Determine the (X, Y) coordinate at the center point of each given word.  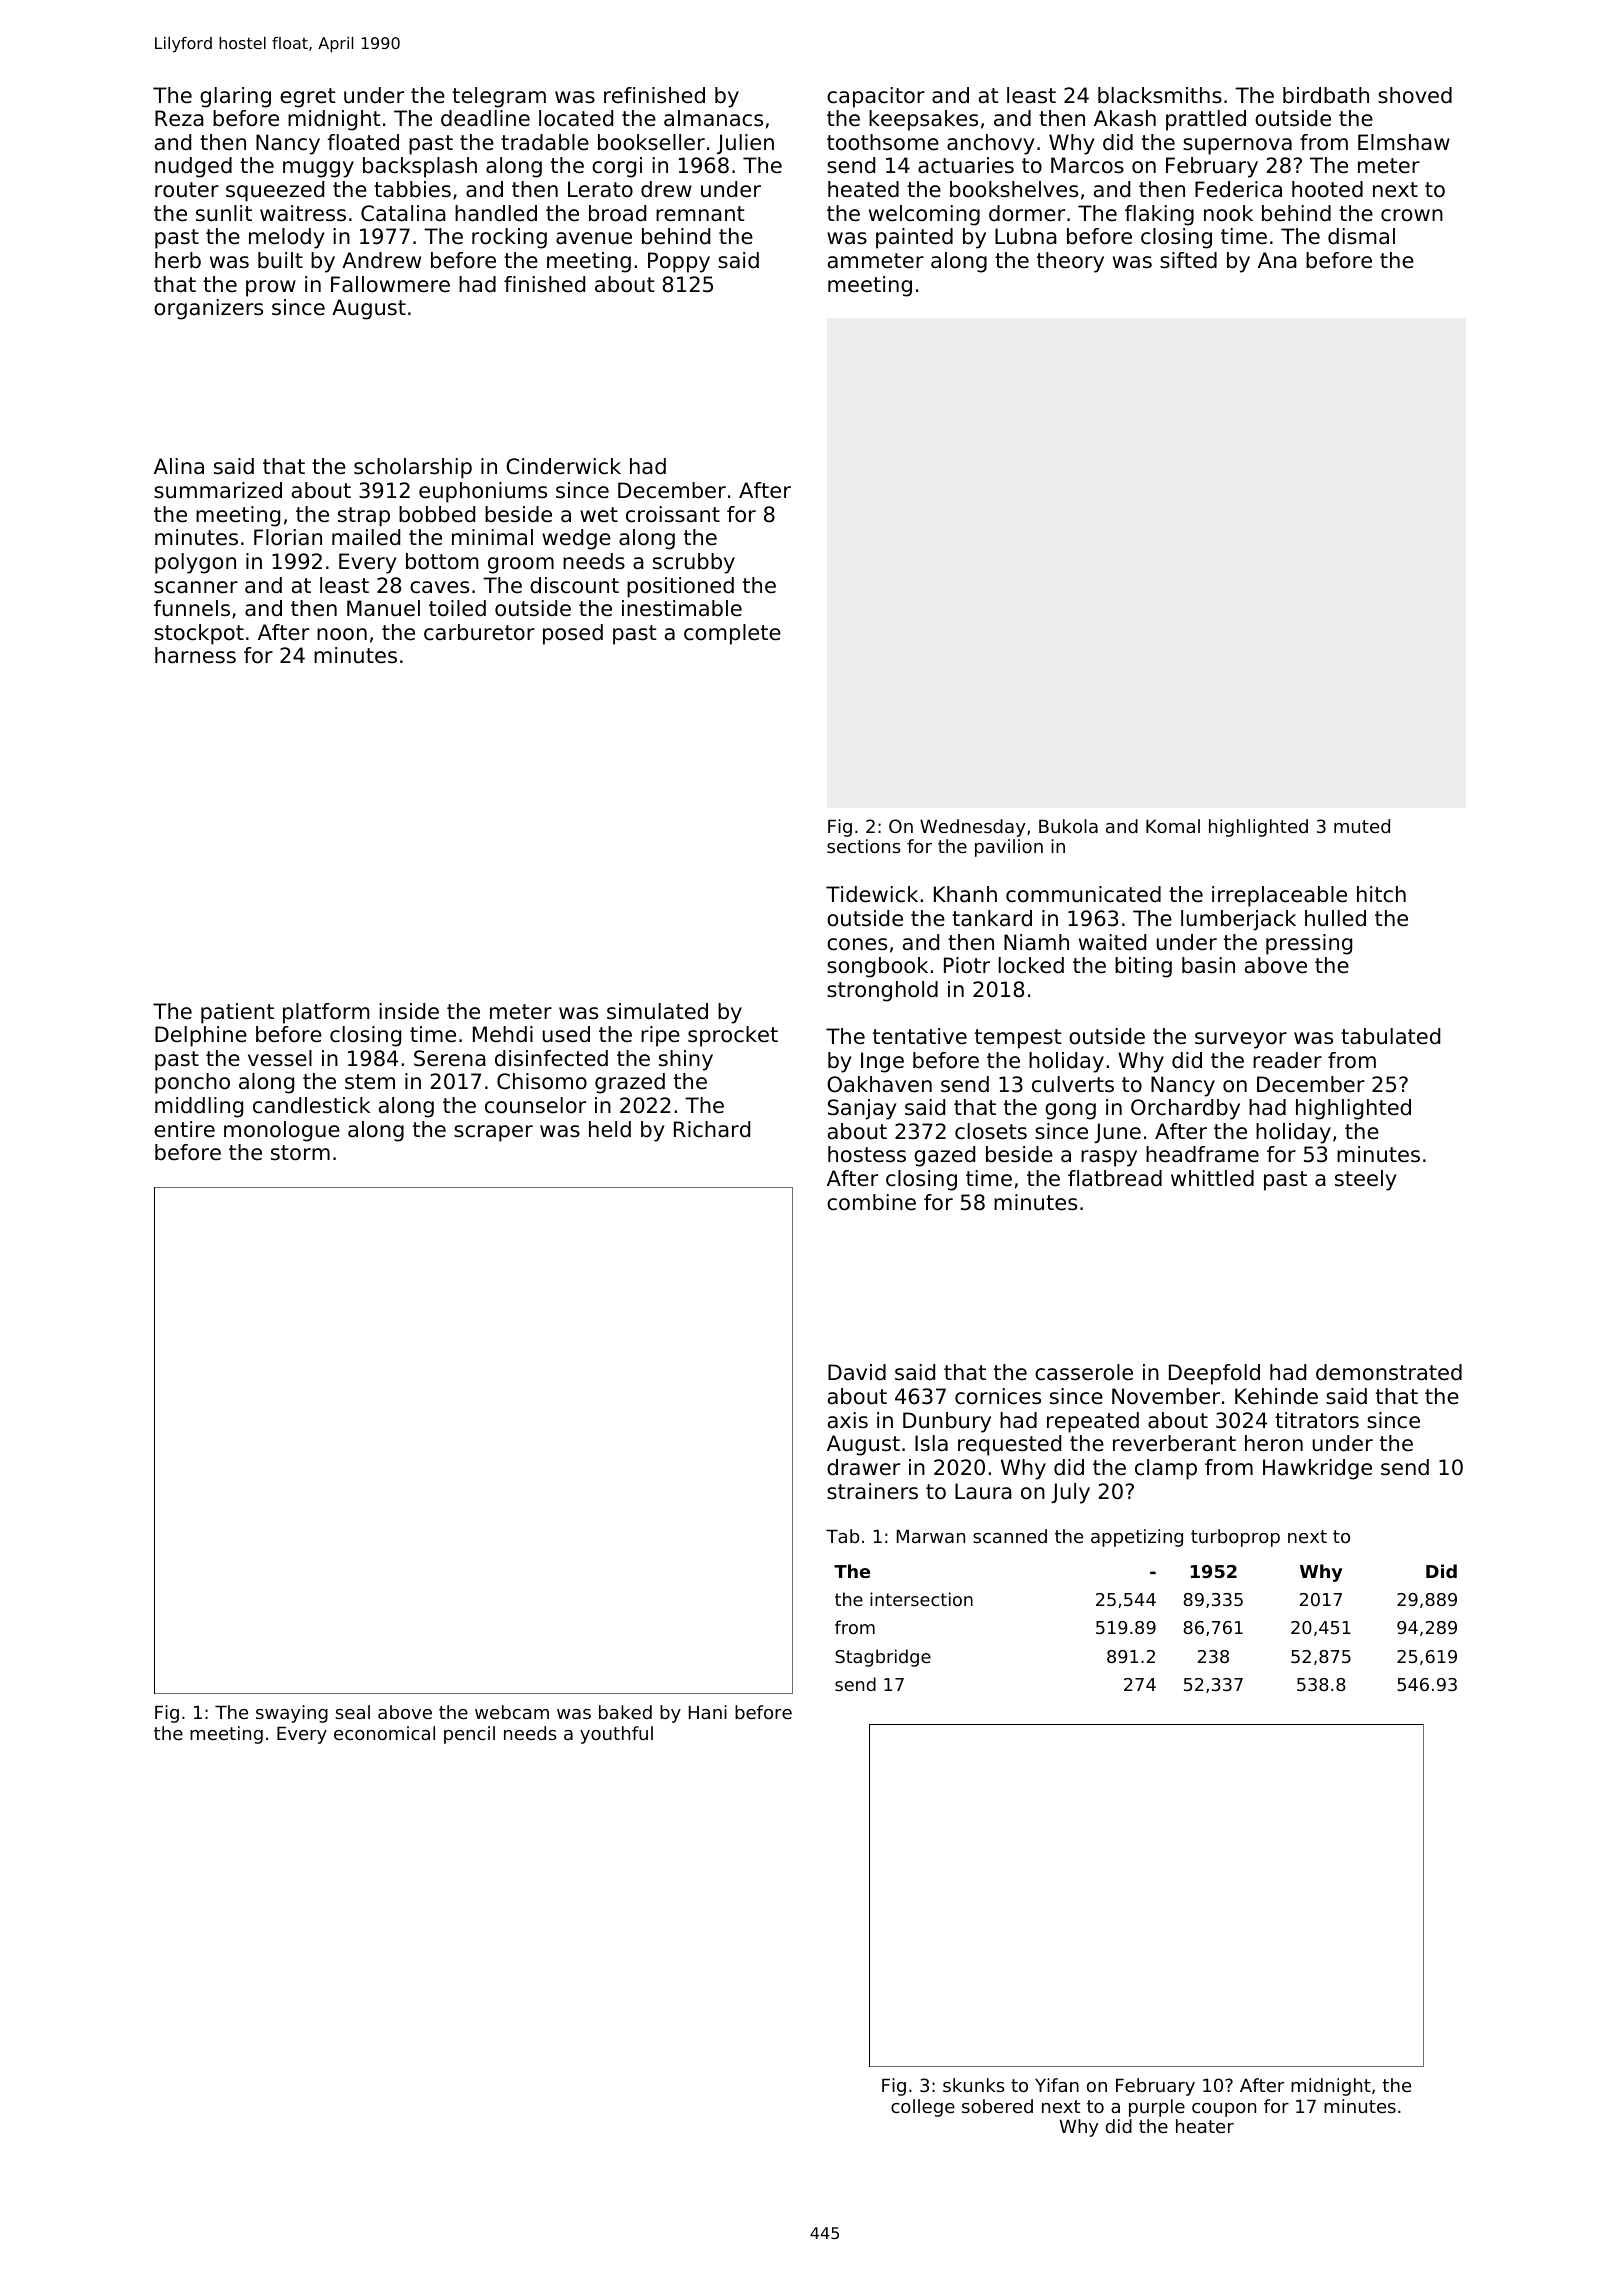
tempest (1018, 1039)
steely (1366, 1180)
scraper (493, 1133)
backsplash (420, 167)
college (923, 2108)
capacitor (876, 97)
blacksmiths (1160, 95)
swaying (292, 1714)
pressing (1309, 944)
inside (409, 1011)
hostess (867, 1154)
